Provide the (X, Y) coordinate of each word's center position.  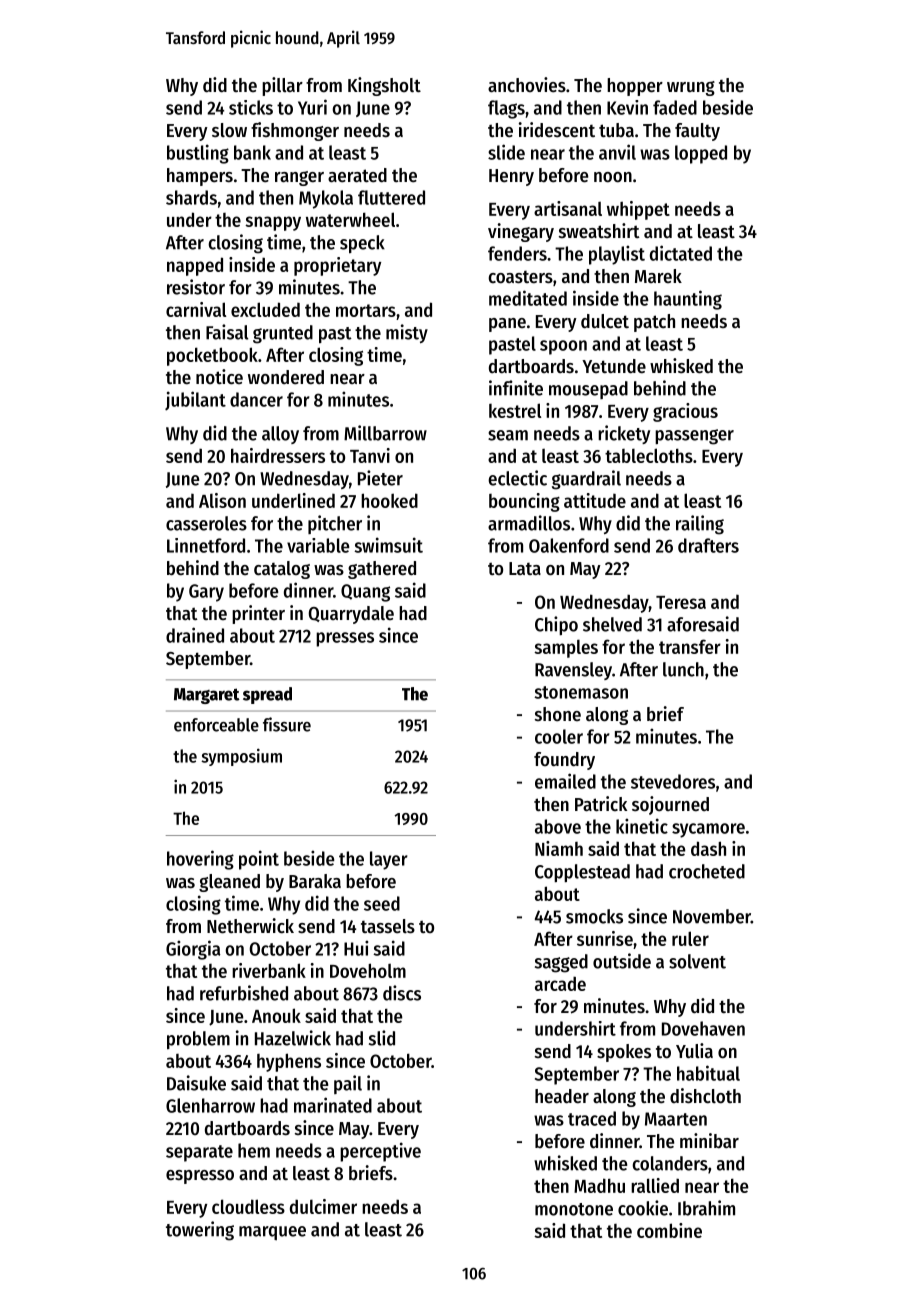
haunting (688, 300)
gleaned (229, 883)
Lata (525, 568)
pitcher (335, 524)
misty (407, 333)
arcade (560, 983)
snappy (273, 223)
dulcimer (323, 1206)
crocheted (707, 871)
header (562, 1096)
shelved (612, 624)
